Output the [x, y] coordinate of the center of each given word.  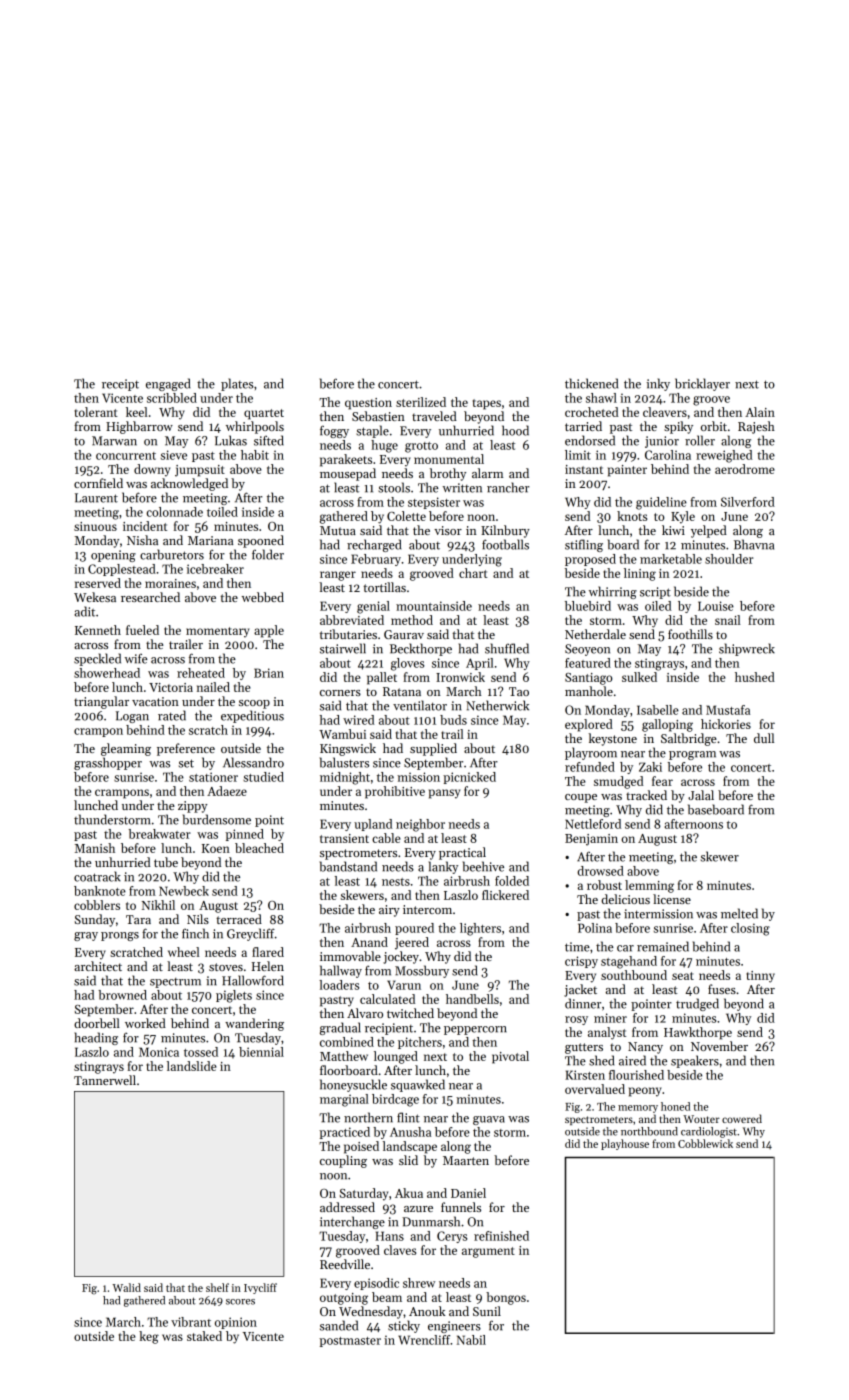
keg [149, 1337]
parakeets [346, 460]
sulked [639, 677]
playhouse [625, 1144]
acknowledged [189, 484]
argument [488, 1252]
